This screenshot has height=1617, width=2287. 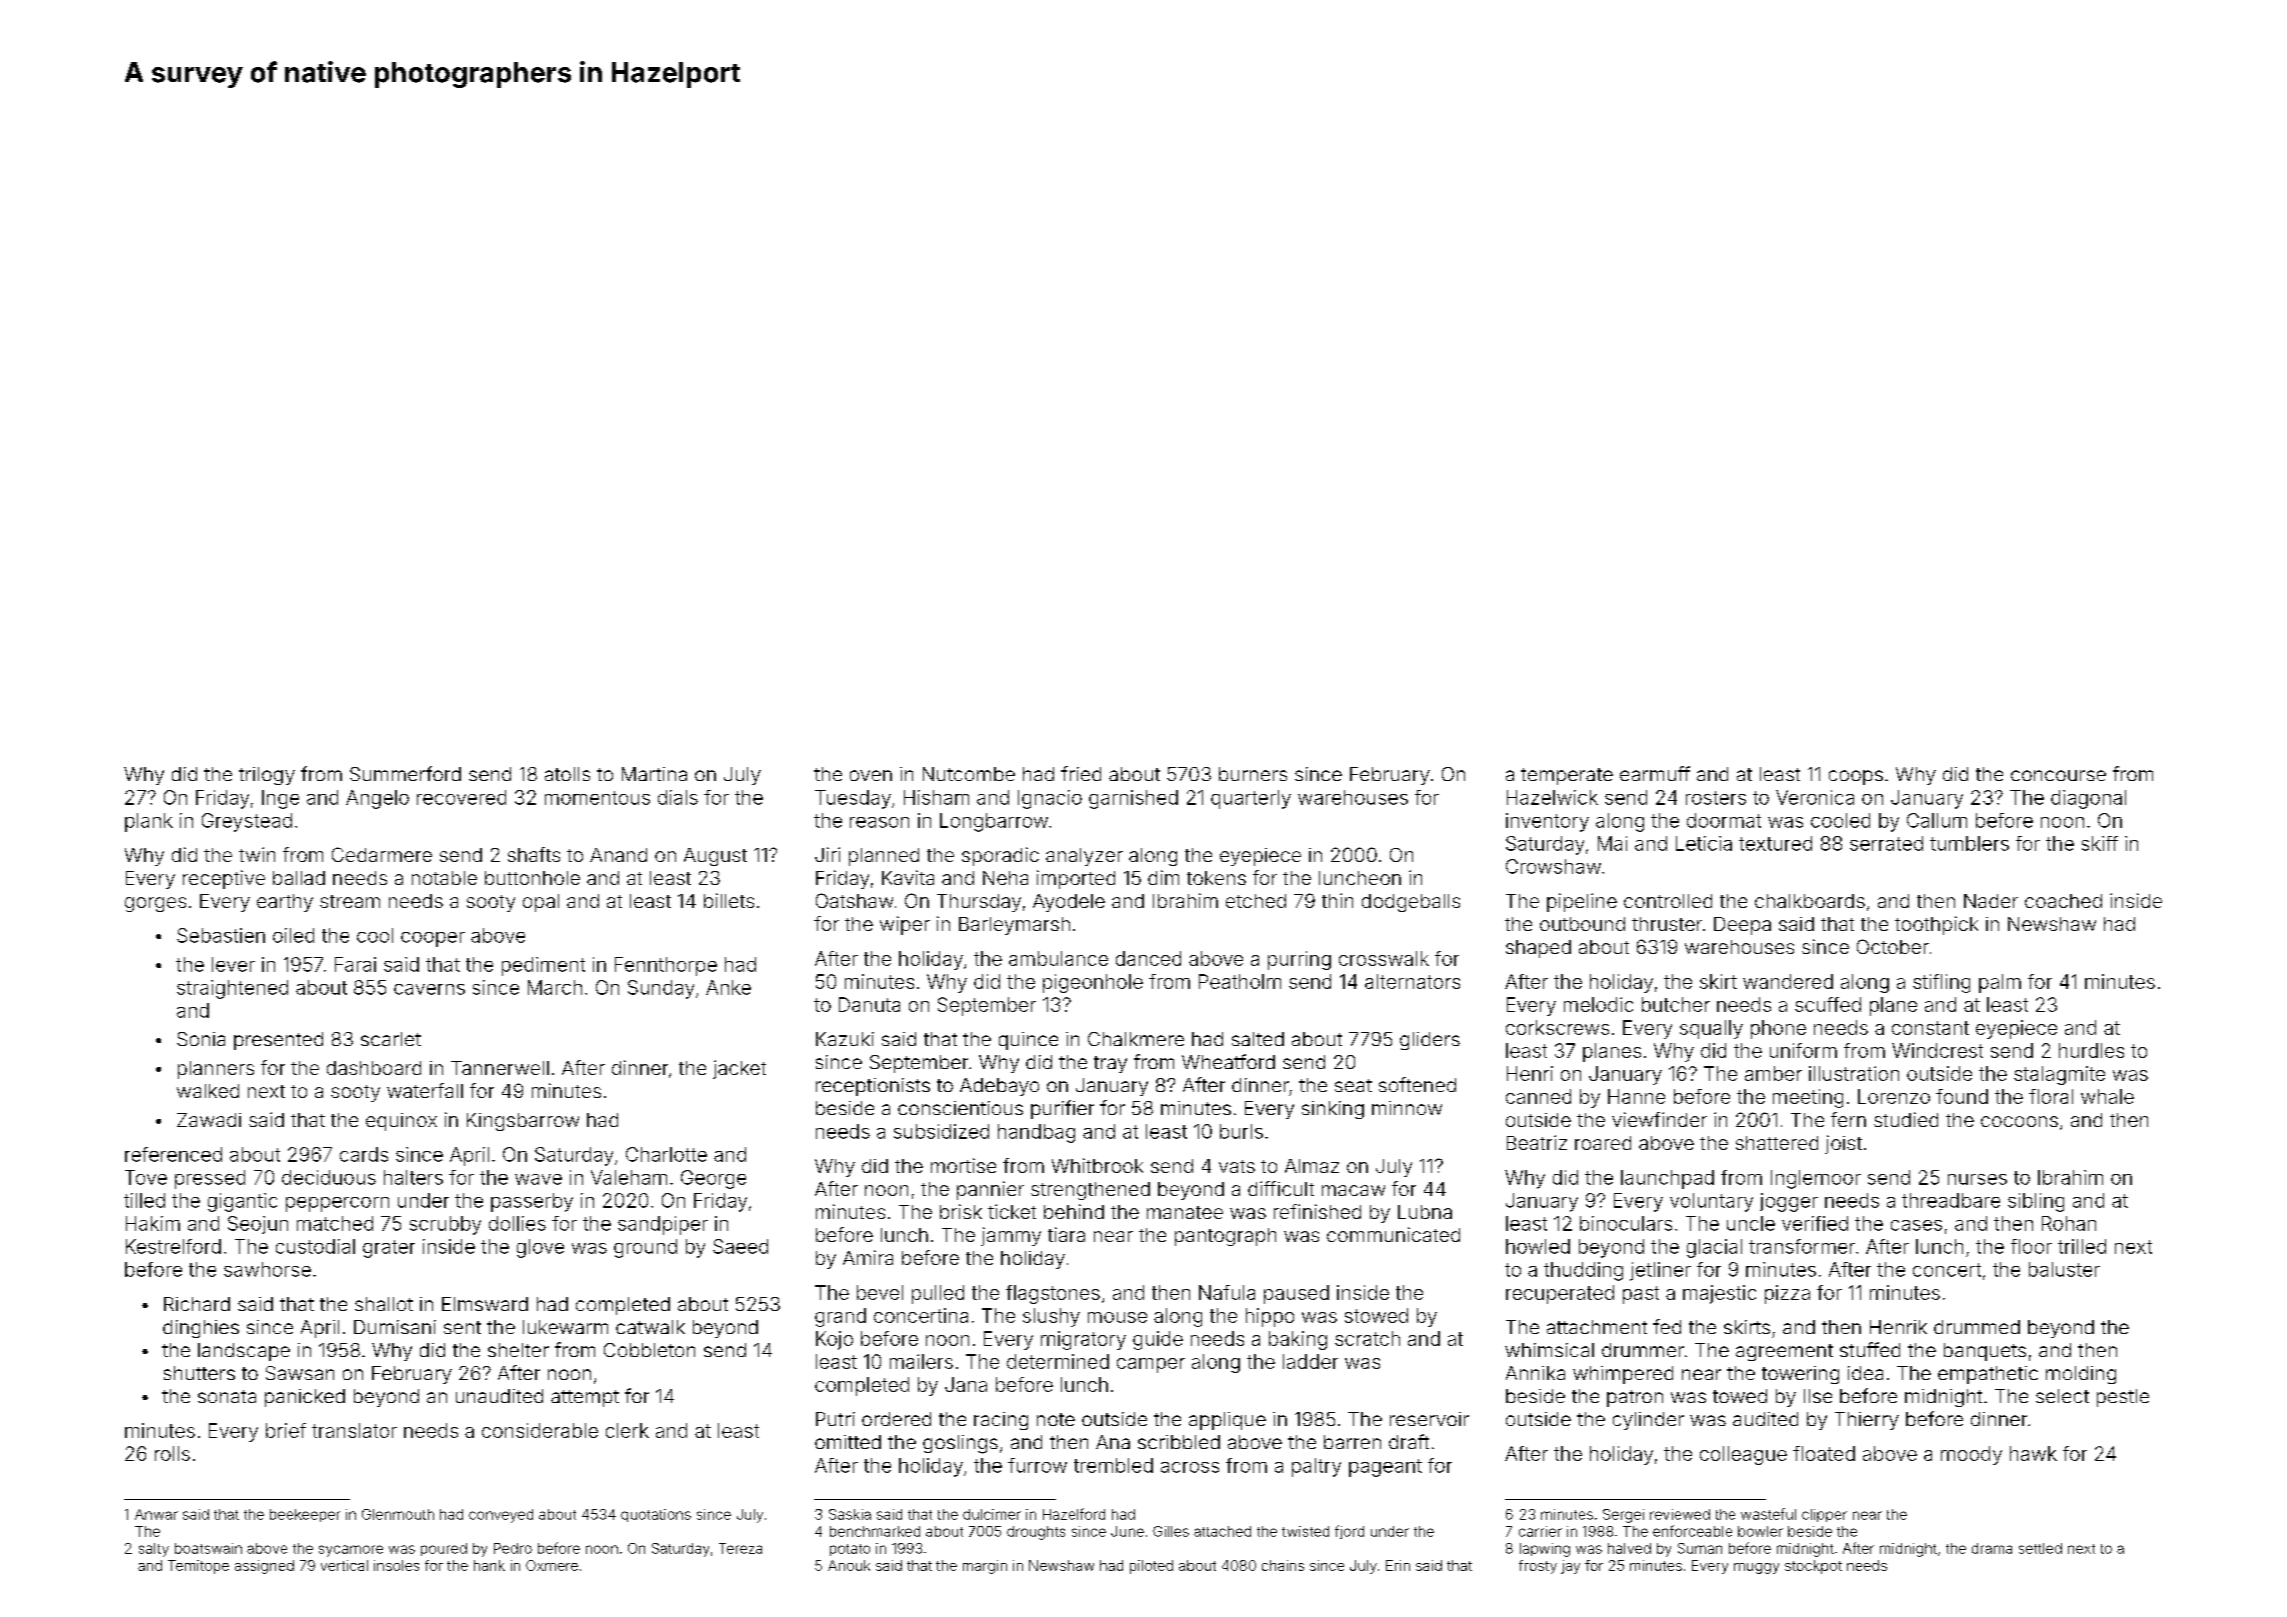 What do you see at coordinates (666, 966) in the screenshot?
I see `Fennthorpe` at bounding box center [666, 966].
